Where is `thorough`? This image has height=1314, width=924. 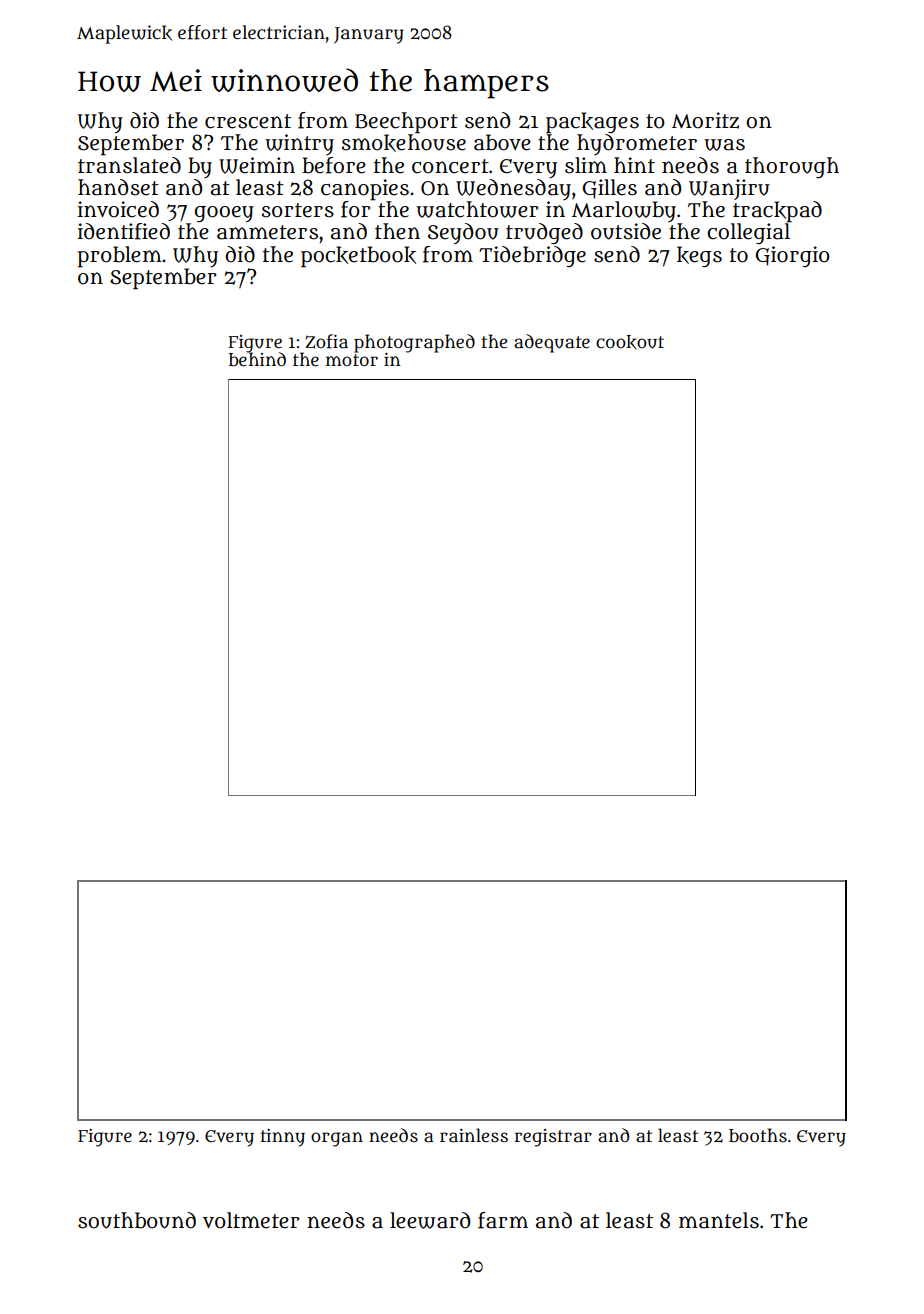 thorough is located at coordinates (792, 167).
